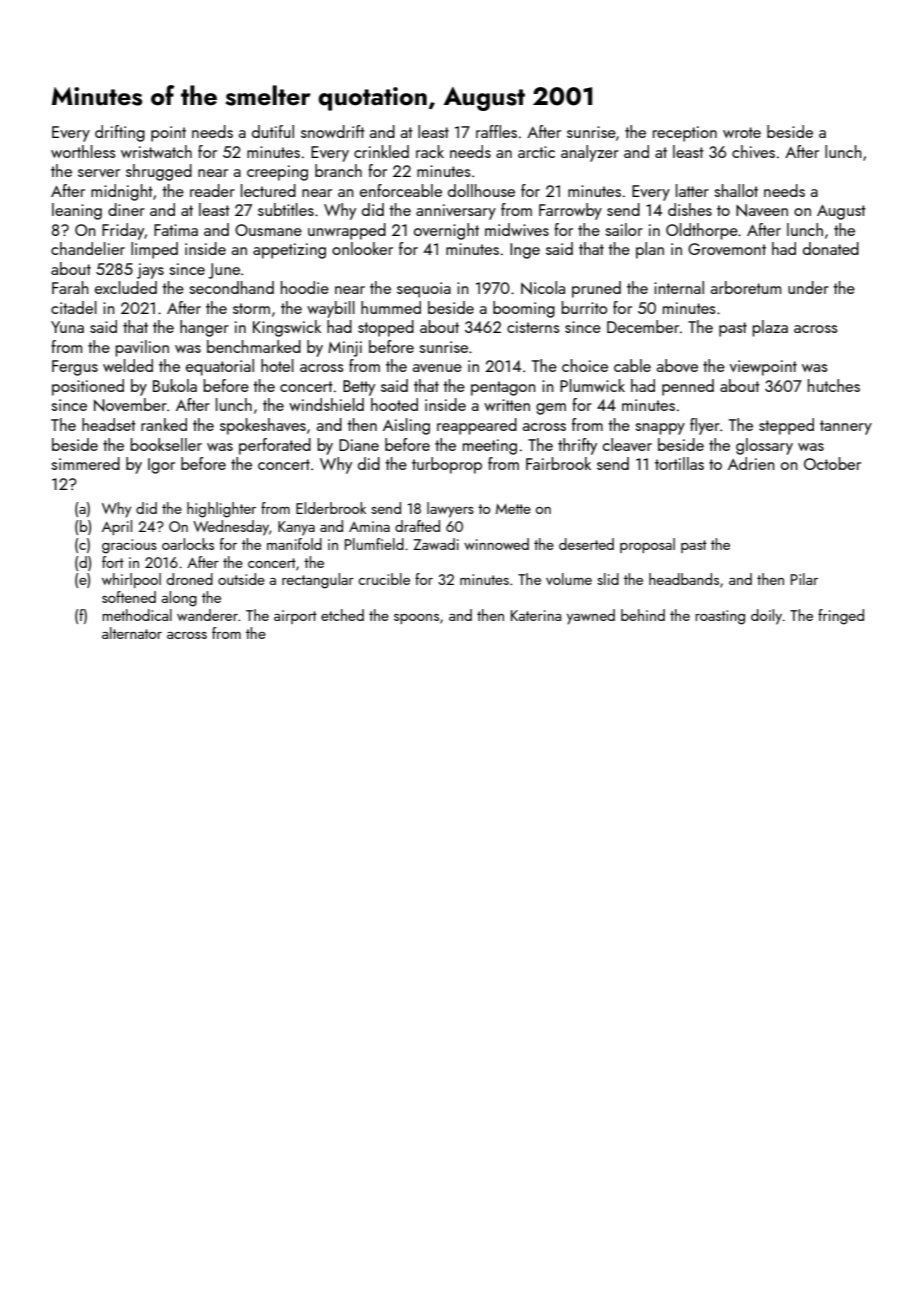 The width and height of the screenshot is (924, 1314). I want to click on enforceable, so click(401, 190).
